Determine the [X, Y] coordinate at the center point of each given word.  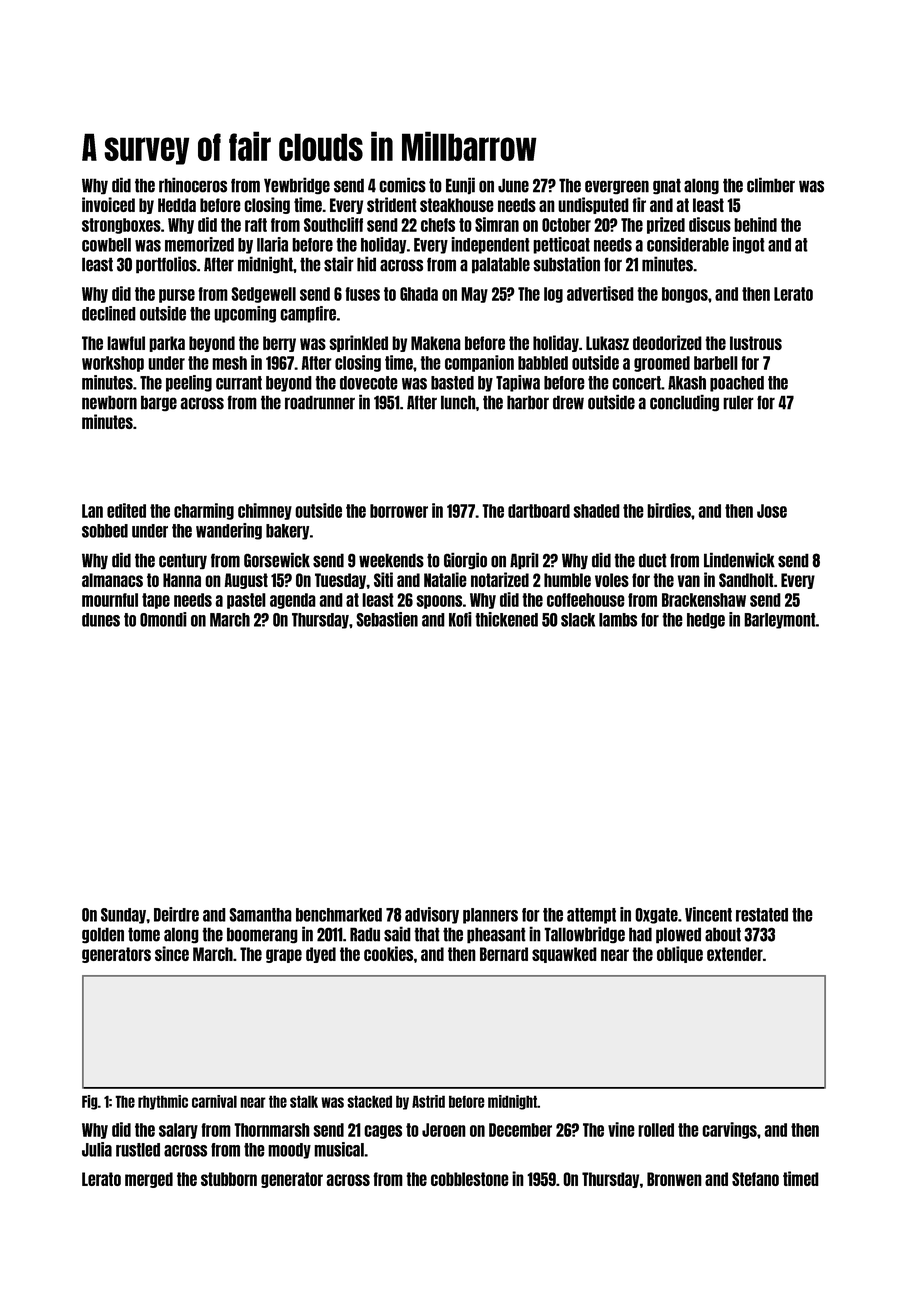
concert [636, 383]
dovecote [369, 383]
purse [177, 296]
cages [383, 1132]
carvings [729, 1130]
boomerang [262, 935]
